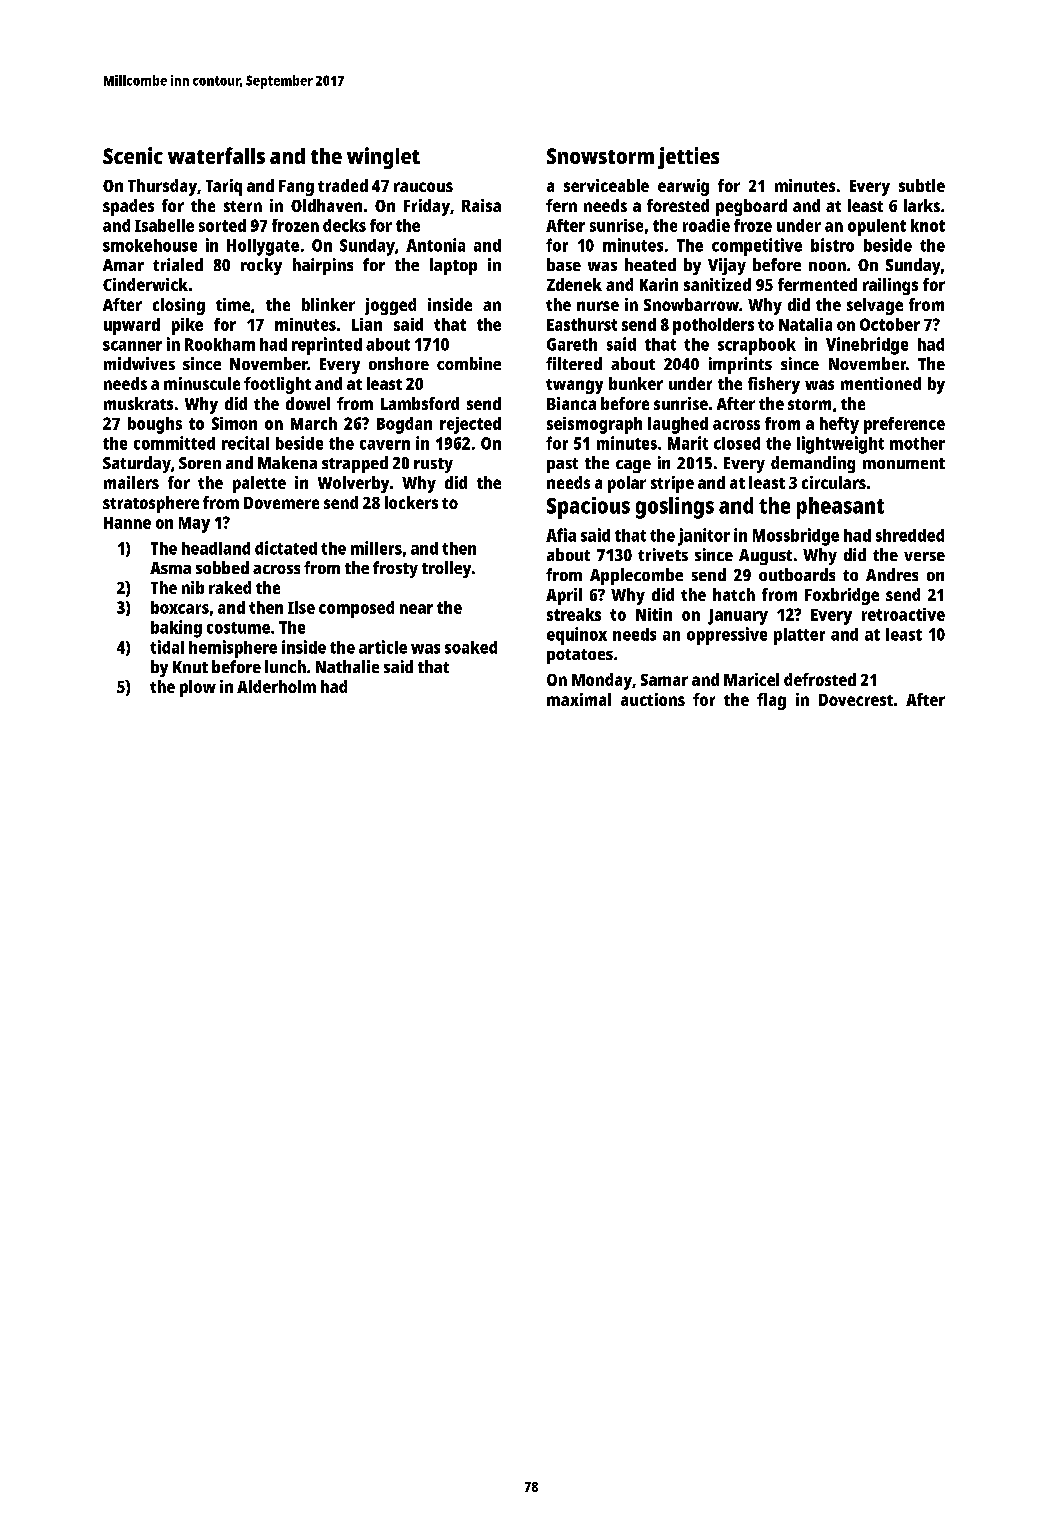 The width and height of the page is (1048, 1518). What do you see at coordinates (151, 504) in the page?
I see `stratosphere` at bounding box center [151, 504].
